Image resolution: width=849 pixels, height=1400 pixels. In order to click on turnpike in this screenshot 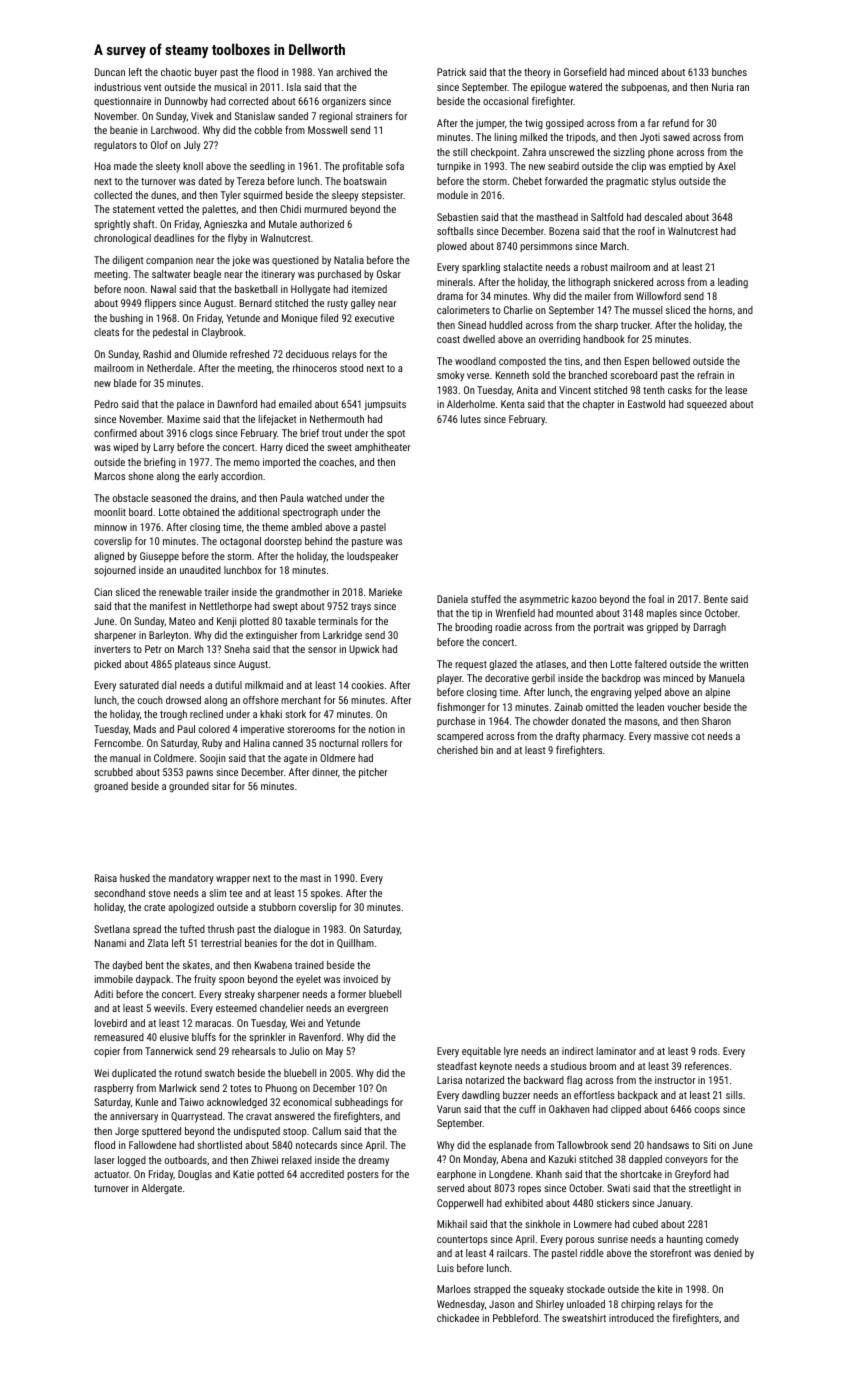, I will do `click(454, 167)`.
